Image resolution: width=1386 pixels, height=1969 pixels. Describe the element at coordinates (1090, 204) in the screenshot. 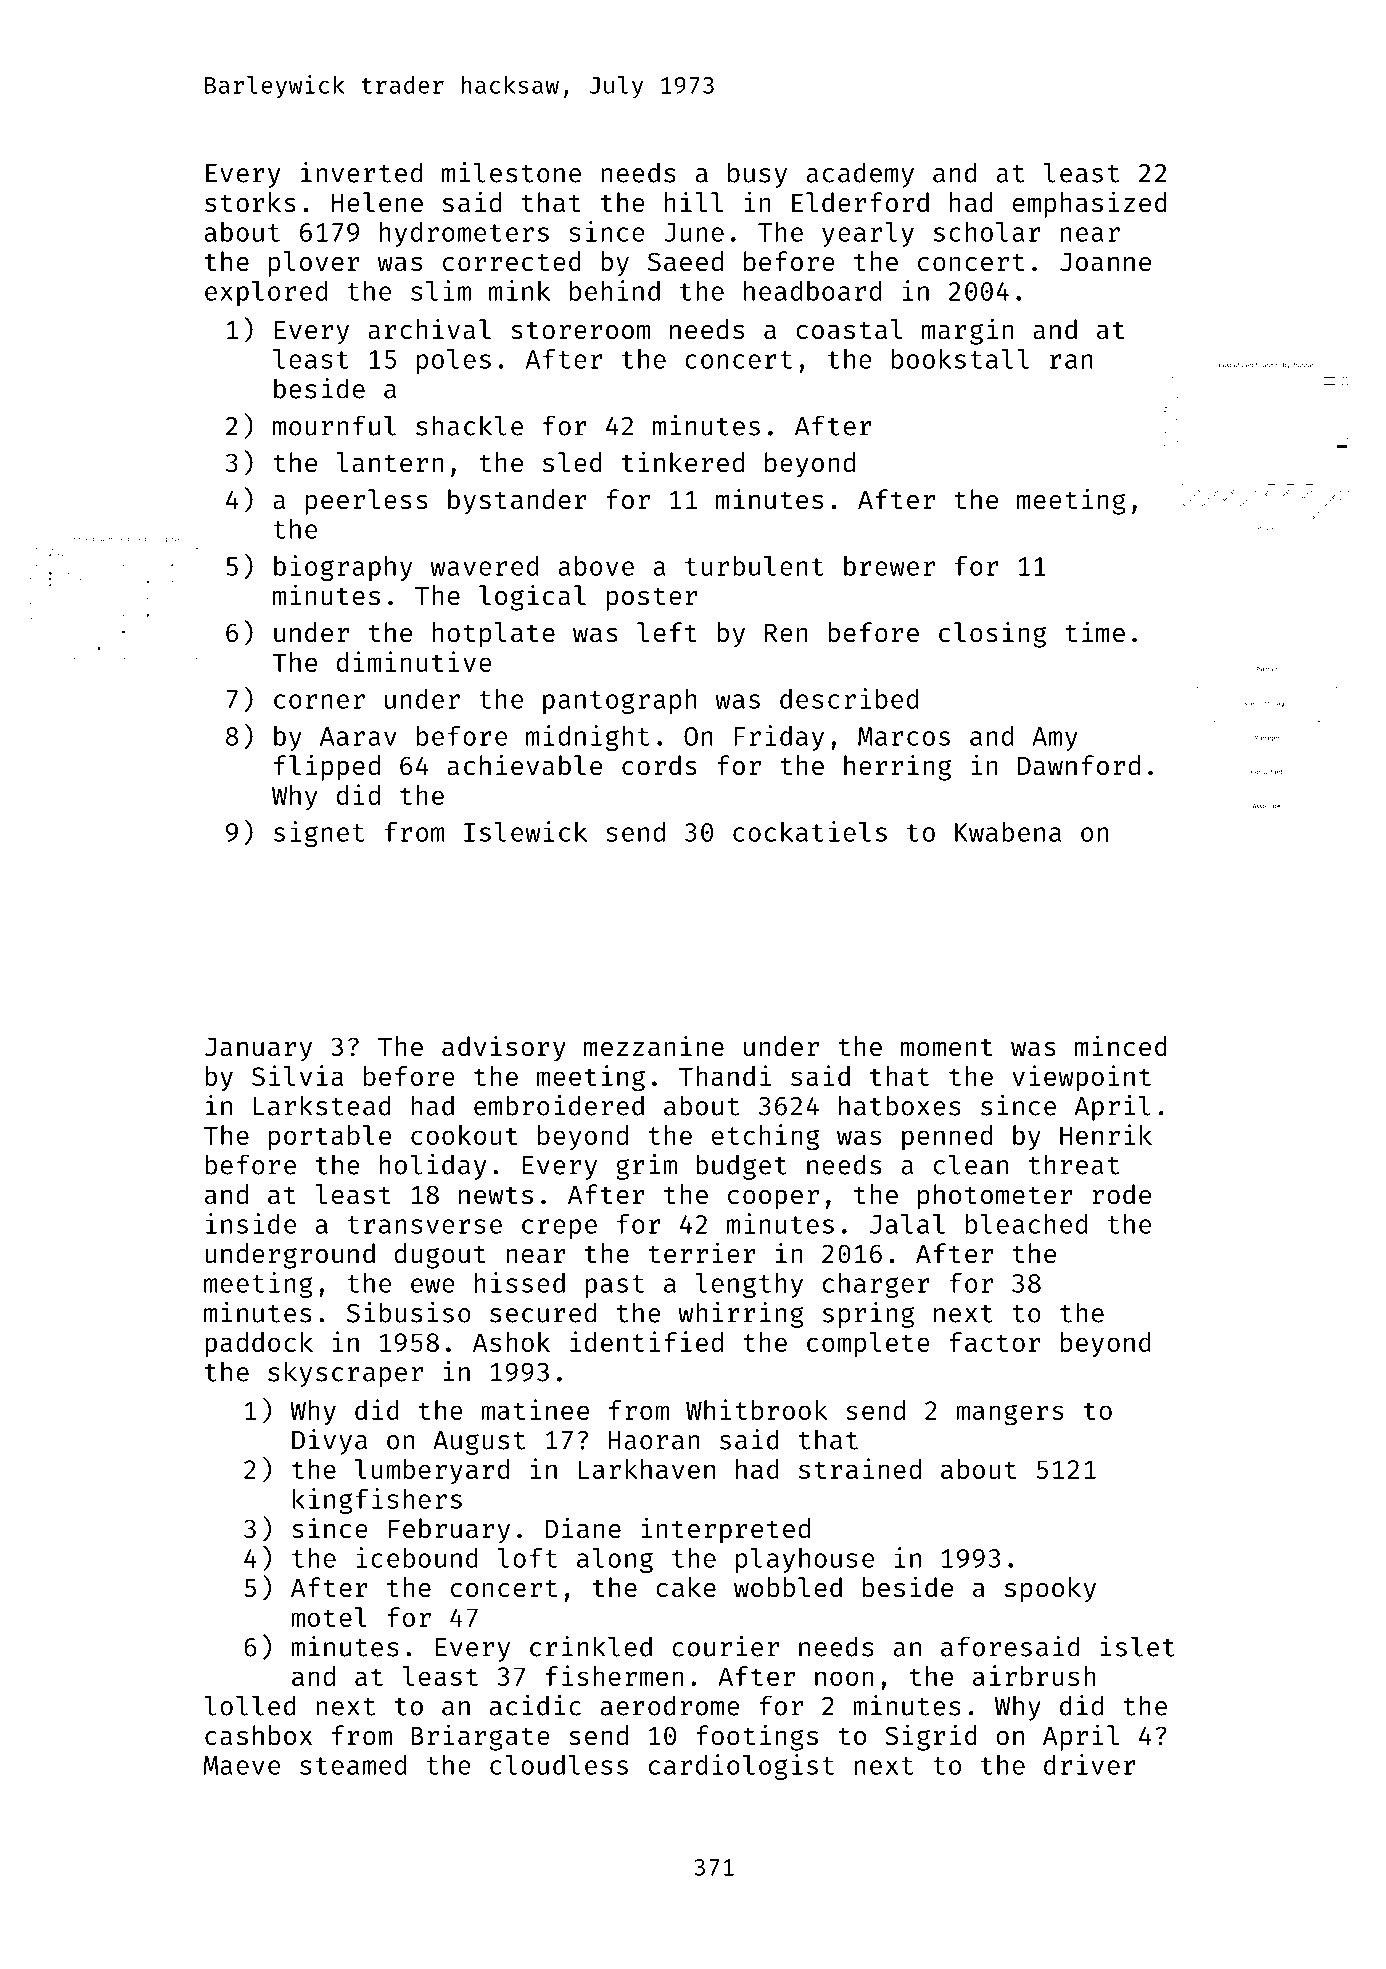

I see `emphasized` at that location.
